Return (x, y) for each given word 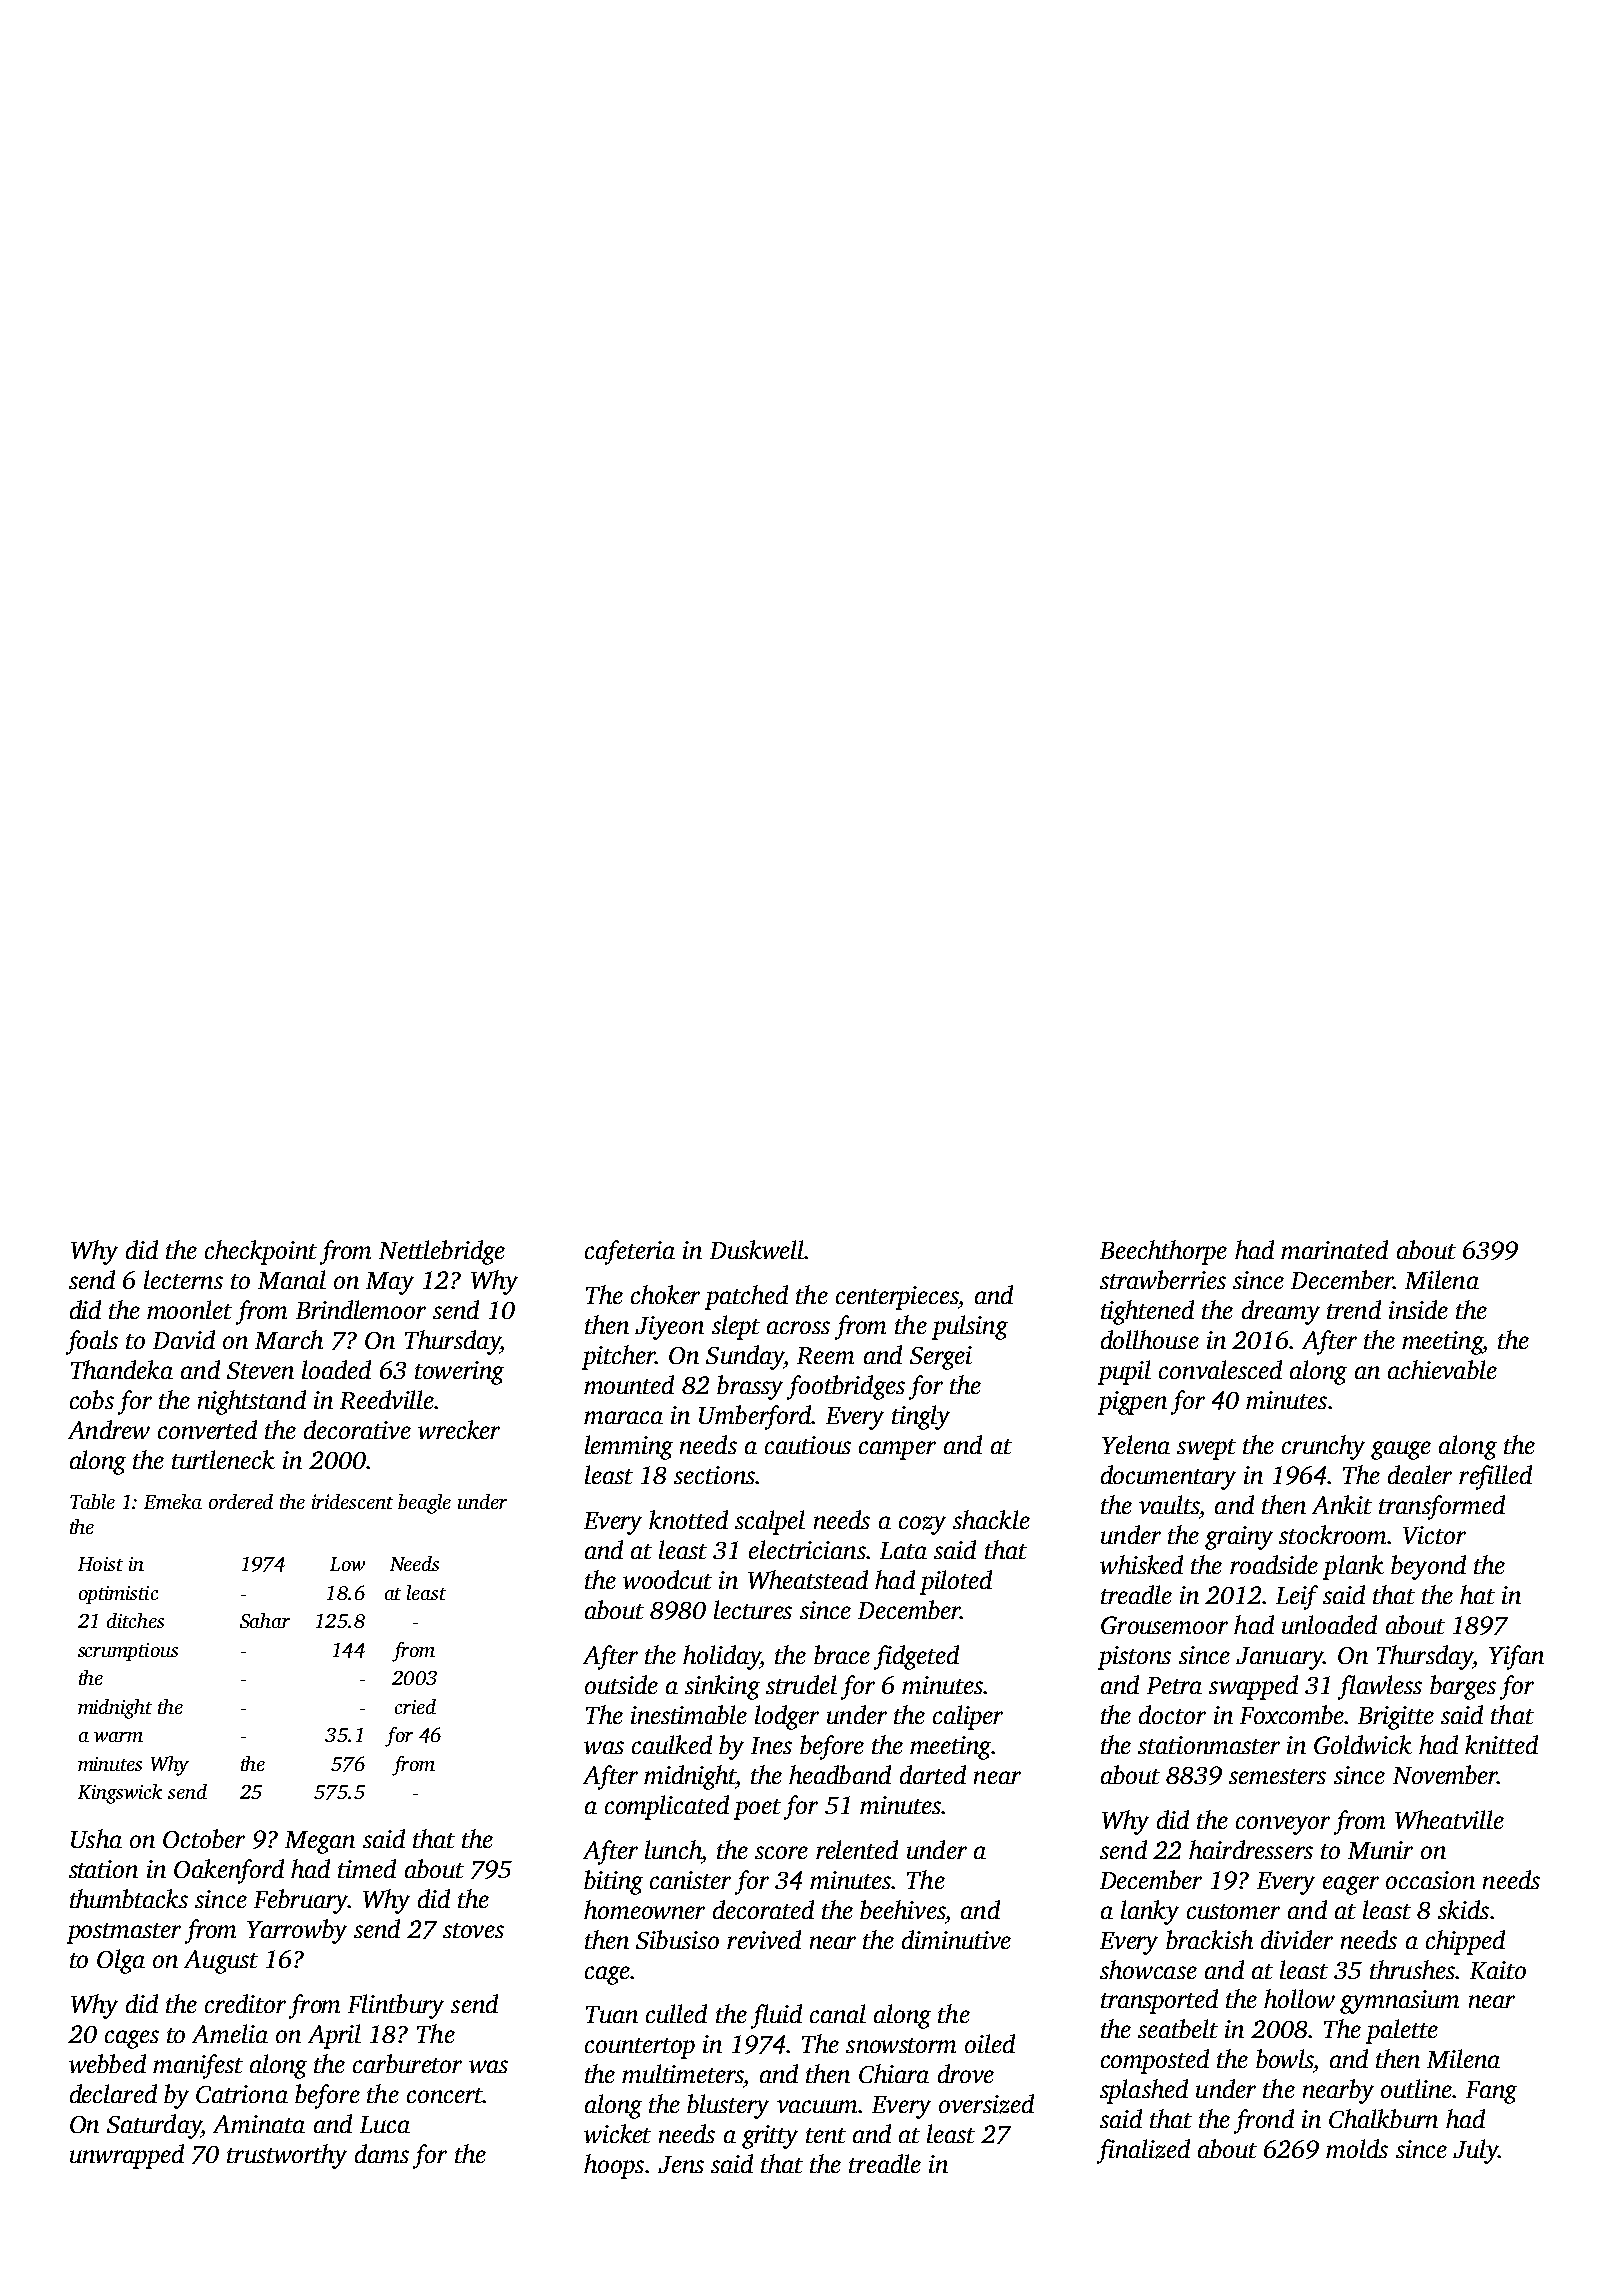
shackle (991, 1519)
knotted (688, 1519)
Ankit (1342, 1504)
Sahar (265, 1620)
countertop (640, 2048)
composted (1155, 2061)
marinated (1334, 1249)
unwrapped (127, 2156)
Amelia (230, 2033)
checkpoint (261, 1252)
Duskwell (757, 1249)
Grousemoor (1164, 1625)
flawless (1380, 1687)
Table (92, 1501)
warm (118, 1737)
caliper (968, 1717)
